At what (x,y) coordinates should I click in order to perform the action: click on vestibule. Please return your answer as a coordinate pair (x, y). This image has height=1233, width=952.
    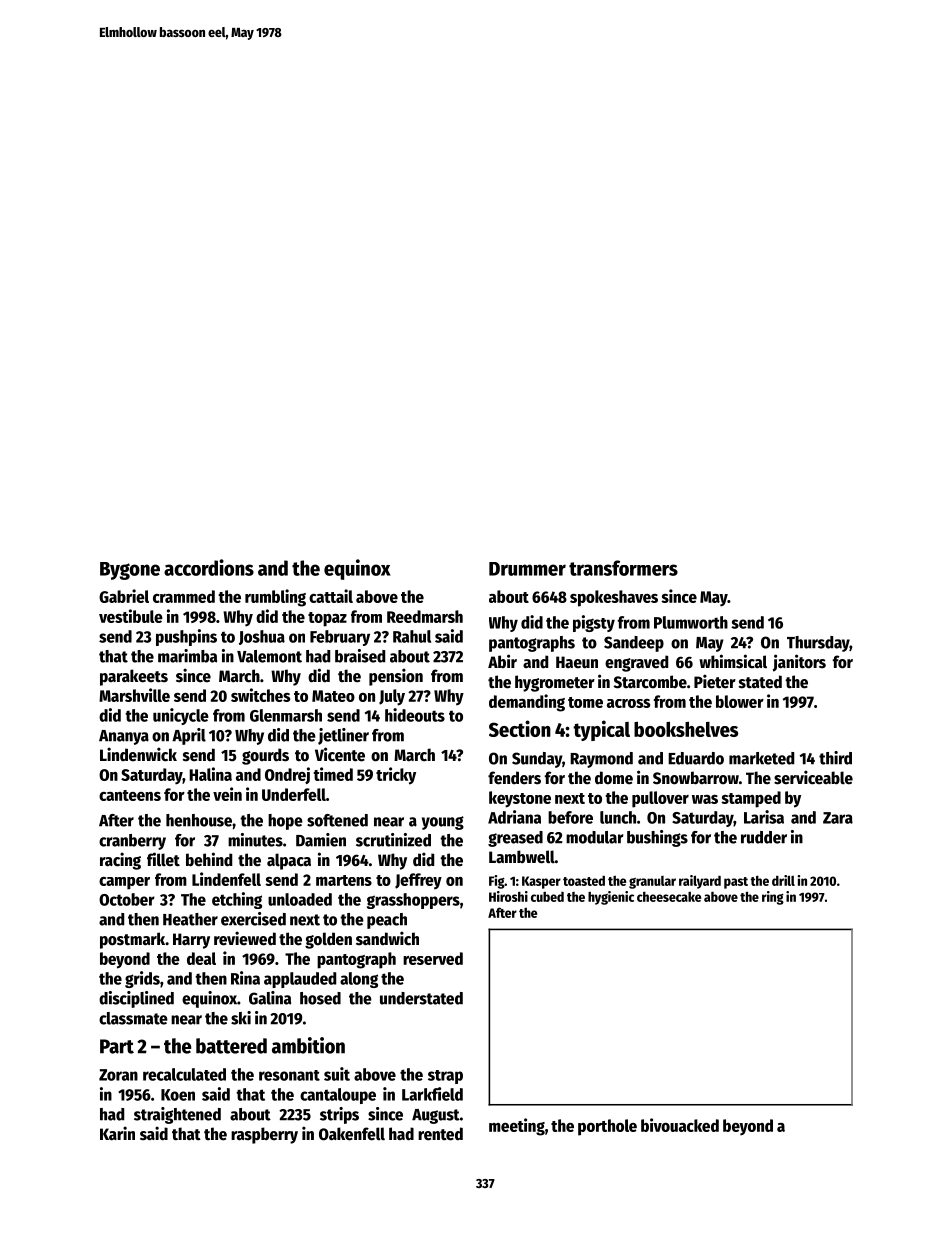
    Looking at the image, I should click on (131, 616).
